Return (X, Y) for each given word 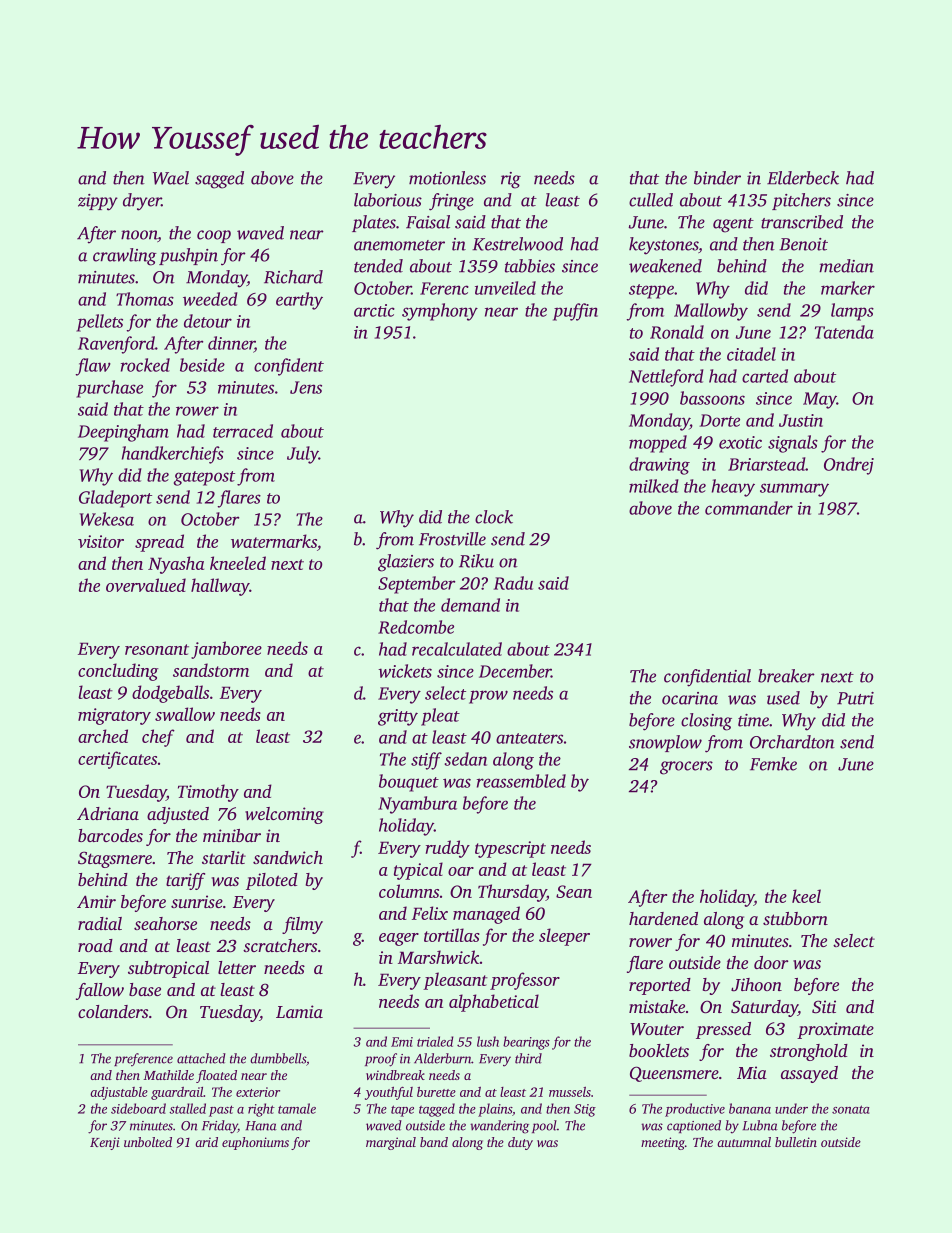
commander (749, 508)
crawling (125, 257)
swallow (185, 714)
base (145, 989)
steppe (651, 291)
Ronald (677, 332)
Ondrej (849, 466)
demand (470, 605)
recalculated (457, 649)
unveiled (505, 288)
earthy (299, 301)
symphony (440, 312)
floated (216, 1076)
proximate (835, 1030)
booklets (659, 1050)
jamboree (226, 650)
